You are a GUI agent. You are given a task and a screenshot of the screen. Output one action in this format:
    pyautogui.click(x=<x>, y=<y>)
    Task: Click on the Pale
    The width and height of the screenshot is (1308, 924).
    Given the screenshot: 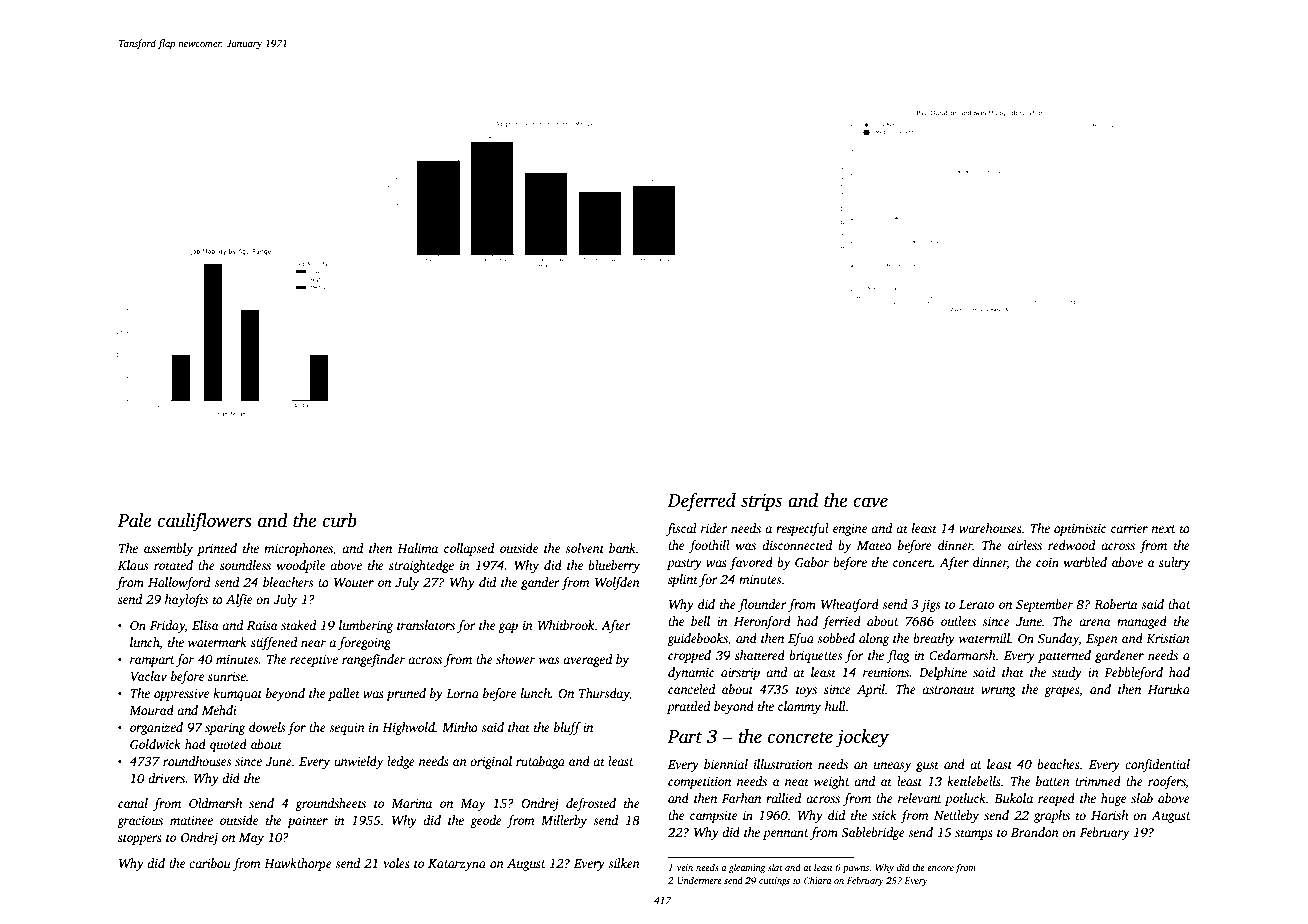 What is the action you would take?
    pyautogui.click(x=134, y=520)
